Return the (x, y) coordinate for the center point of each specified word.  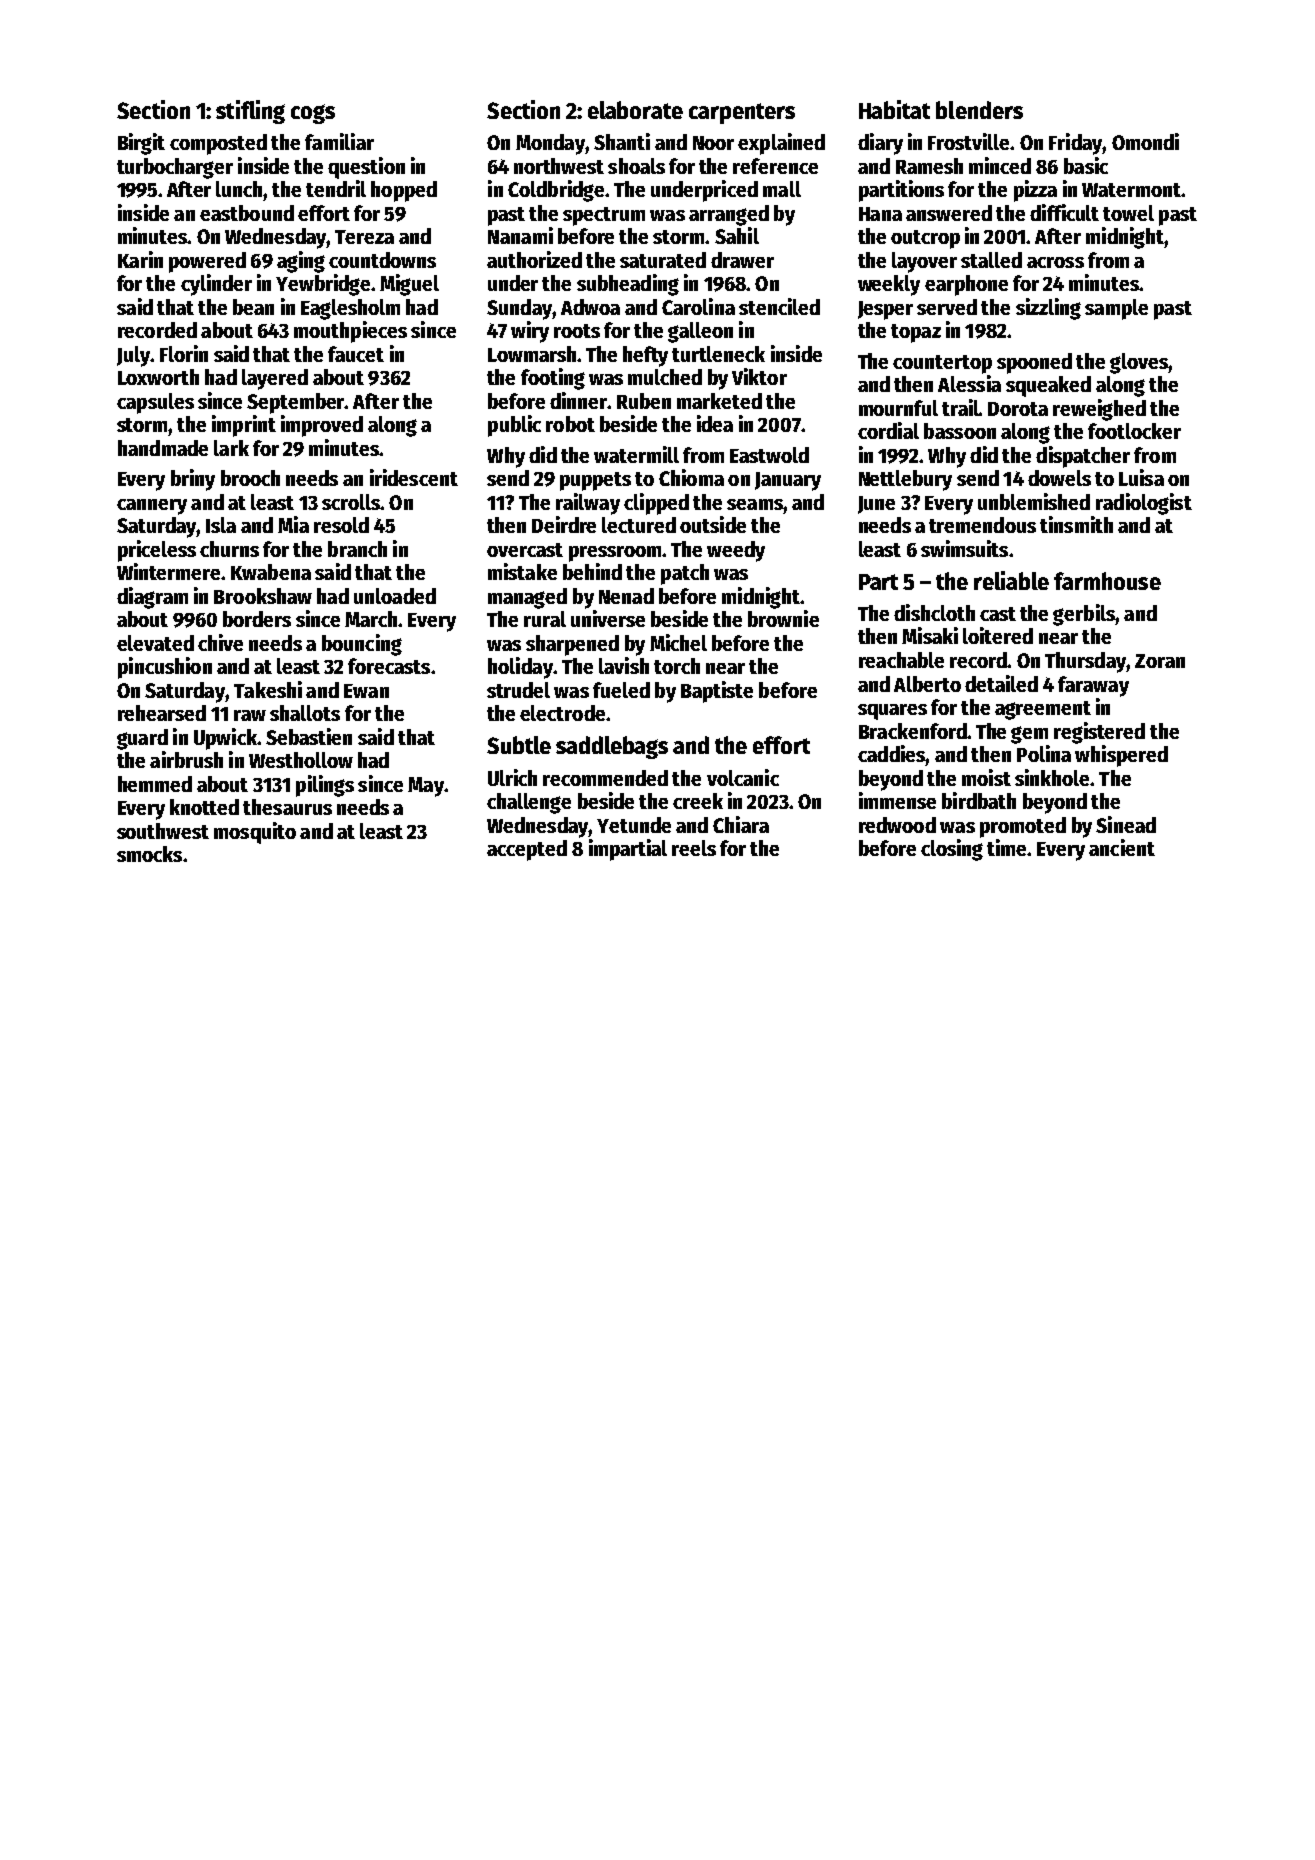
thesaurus (287, 807)
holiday (520, 668)
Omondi (1145, 141)
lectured (639, 525)
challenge (529, 803)
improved (322, 426)
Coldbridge (556, 191)
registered (1099, 733)
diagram (152, 598)
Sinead (1126, 824)
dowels (1059, 478)
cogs (313, 114)
